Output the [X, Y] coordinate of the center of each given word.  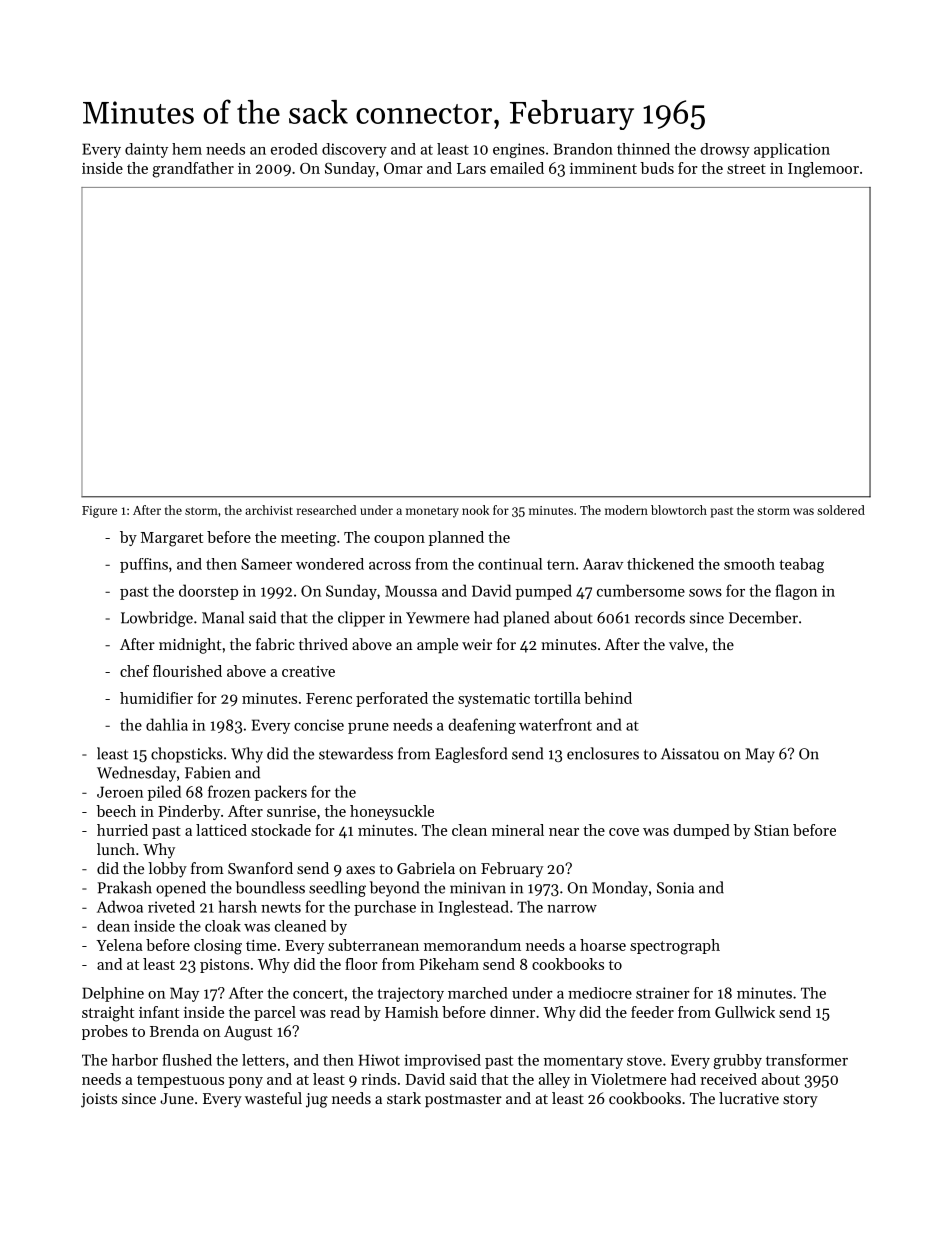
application [792, 150]
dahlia [167, 724]
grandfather [193, 170]
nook [475, 510]
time [261, 945]
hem [187, 149]
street [746, 169]
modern [626, 510]
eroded [294, 149]
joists [99, 1100]
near [564, 832]
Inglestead [474, 908]
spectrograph [675, 947]
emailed [517, 168]
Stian [771, 830]
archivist [269, 510]
